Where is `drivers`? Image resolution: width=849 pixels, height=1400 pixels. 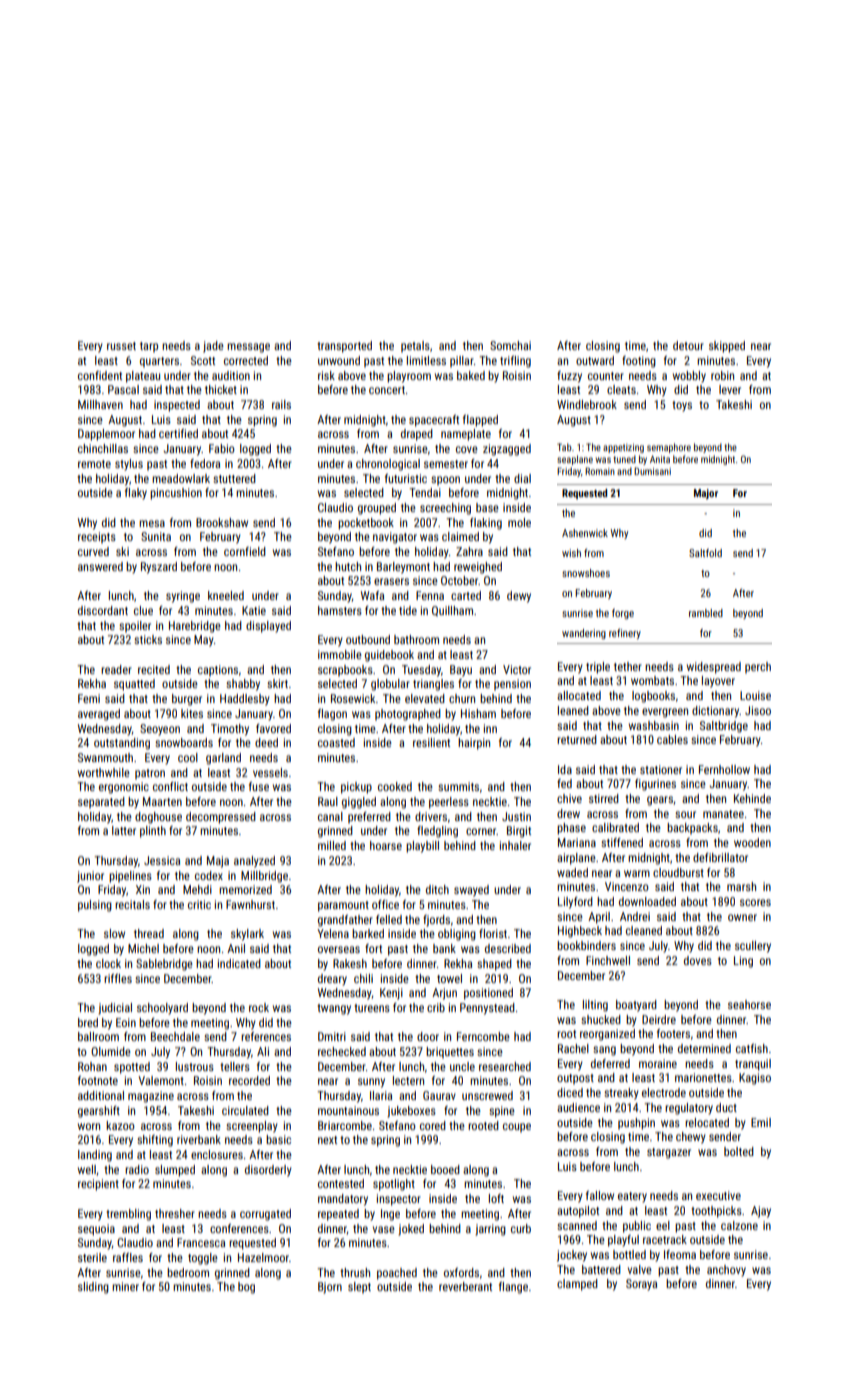
drivers is located at coordinates (431, 816).
